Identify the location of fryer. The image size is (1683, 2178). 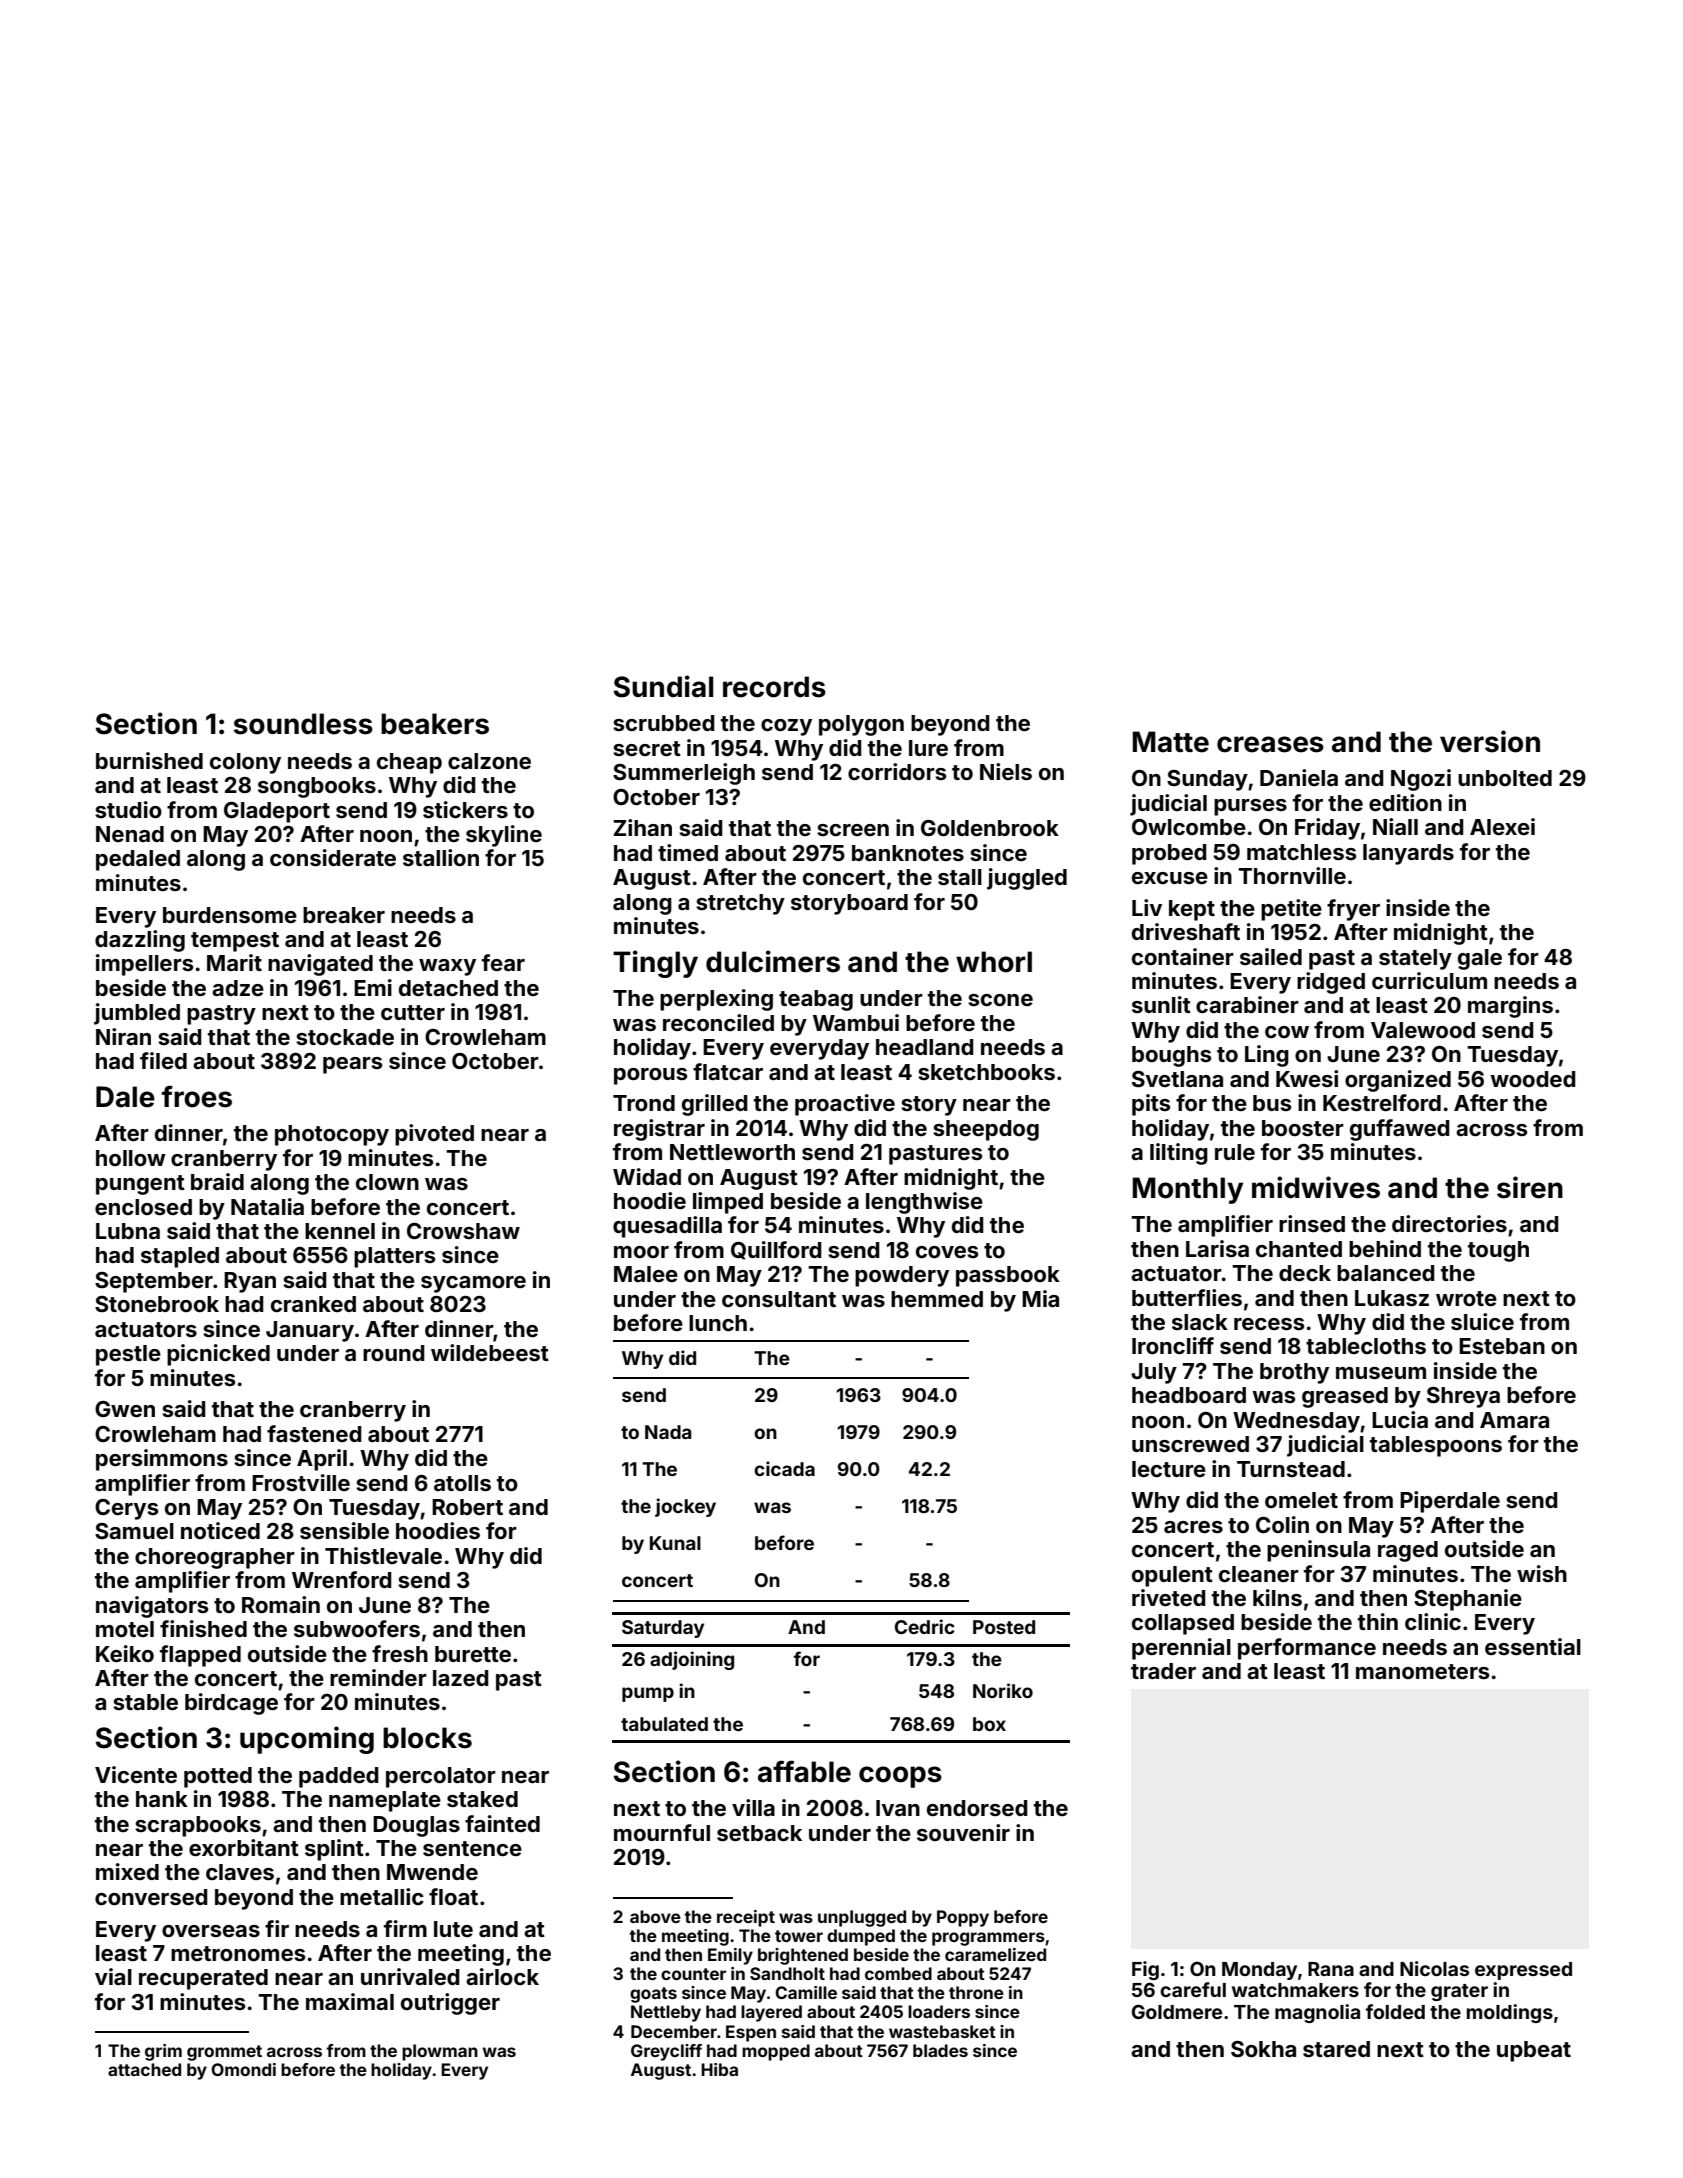
(1353, 910).
